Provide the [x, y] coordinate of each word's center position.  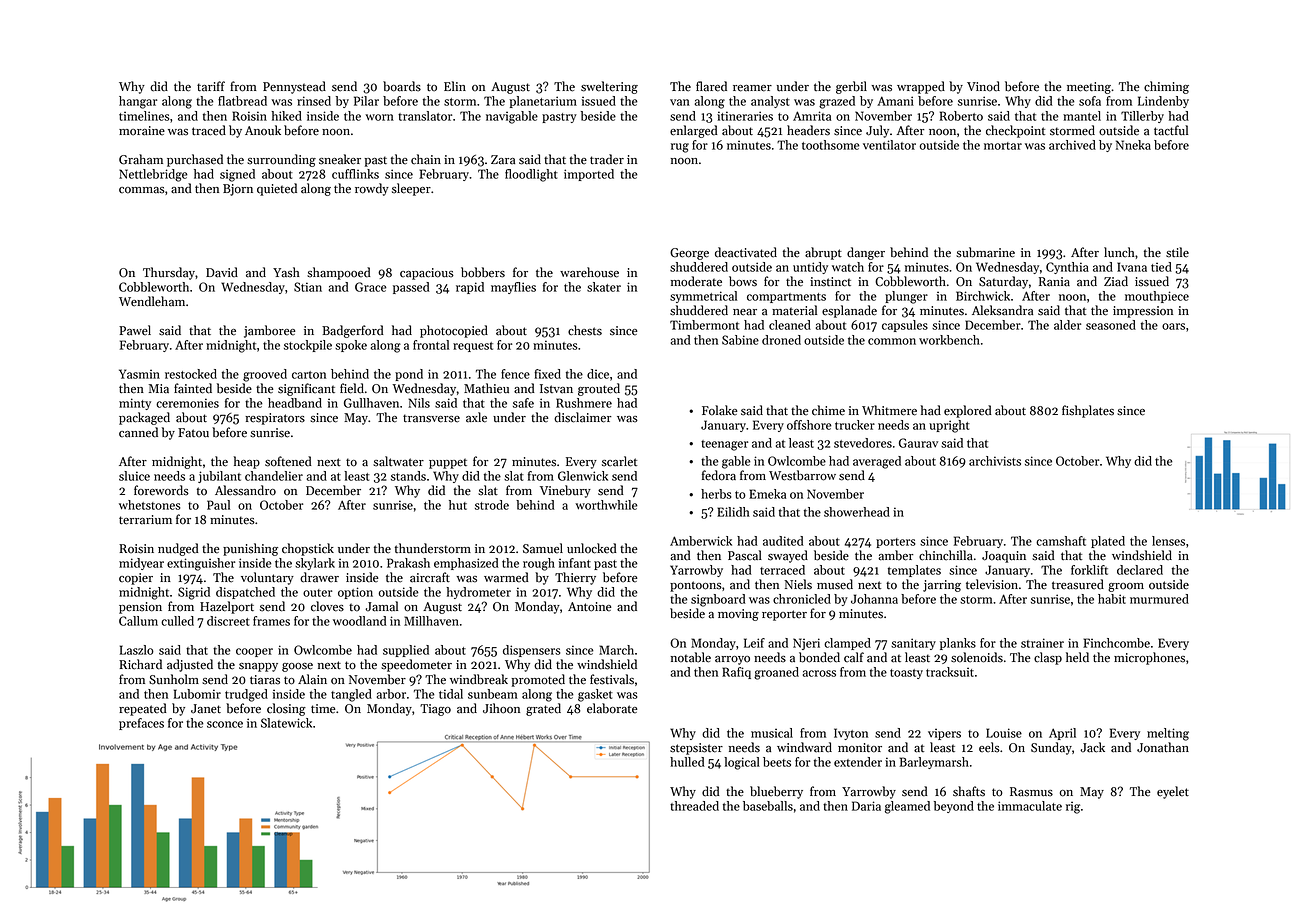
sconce [225, 724]
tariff [211, 86]
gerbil [851, 87]
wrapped [921, 87]
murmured [1159, 599]
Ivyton [851, 734]
